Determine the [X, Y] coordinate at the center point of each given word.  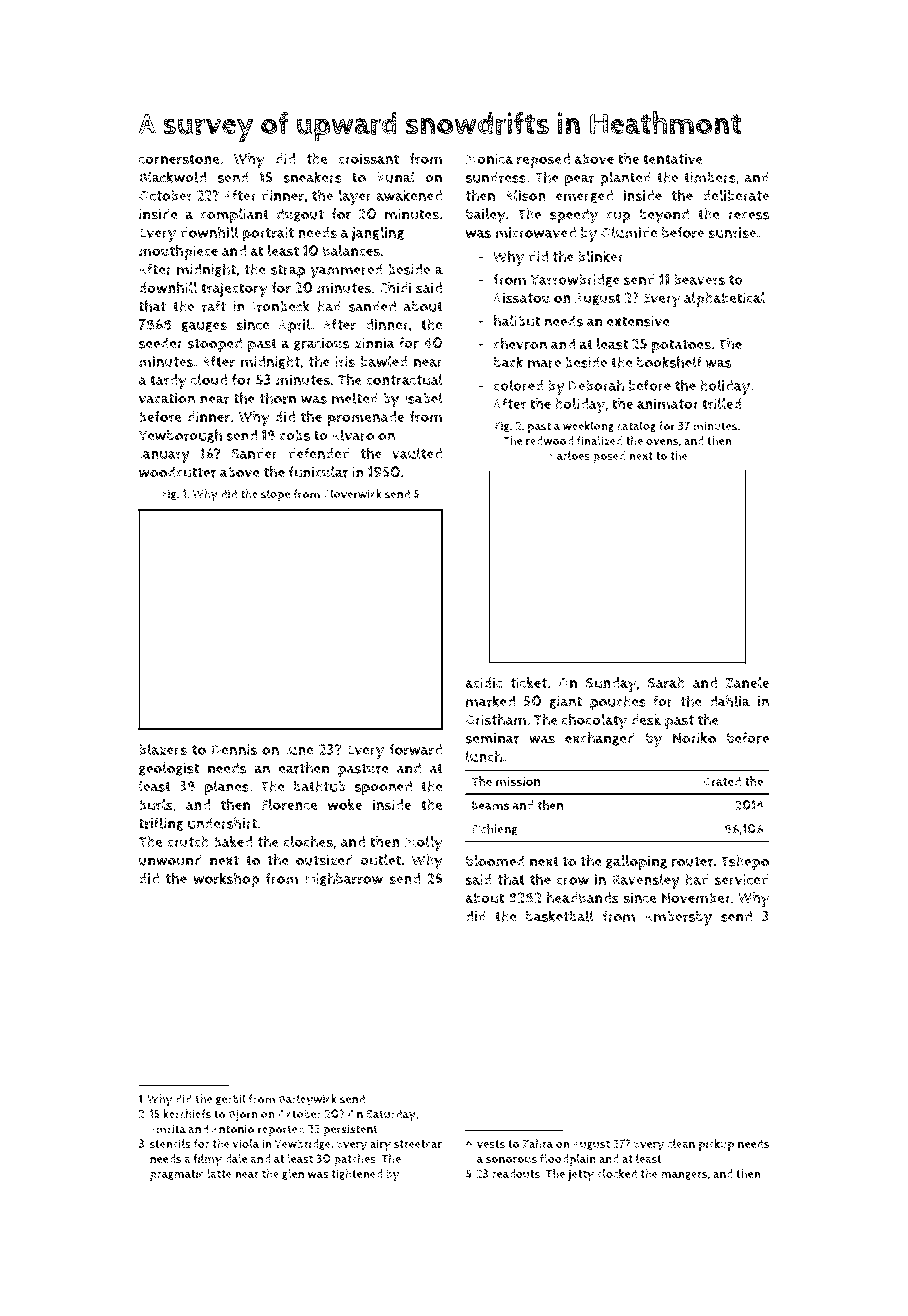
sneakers [312, 177]
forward [415, 749]
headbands [582, 898]
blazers [163, 749]
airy [380, 1145]
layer [355, 197]
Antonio [232, 1129]
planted [625, 179]
